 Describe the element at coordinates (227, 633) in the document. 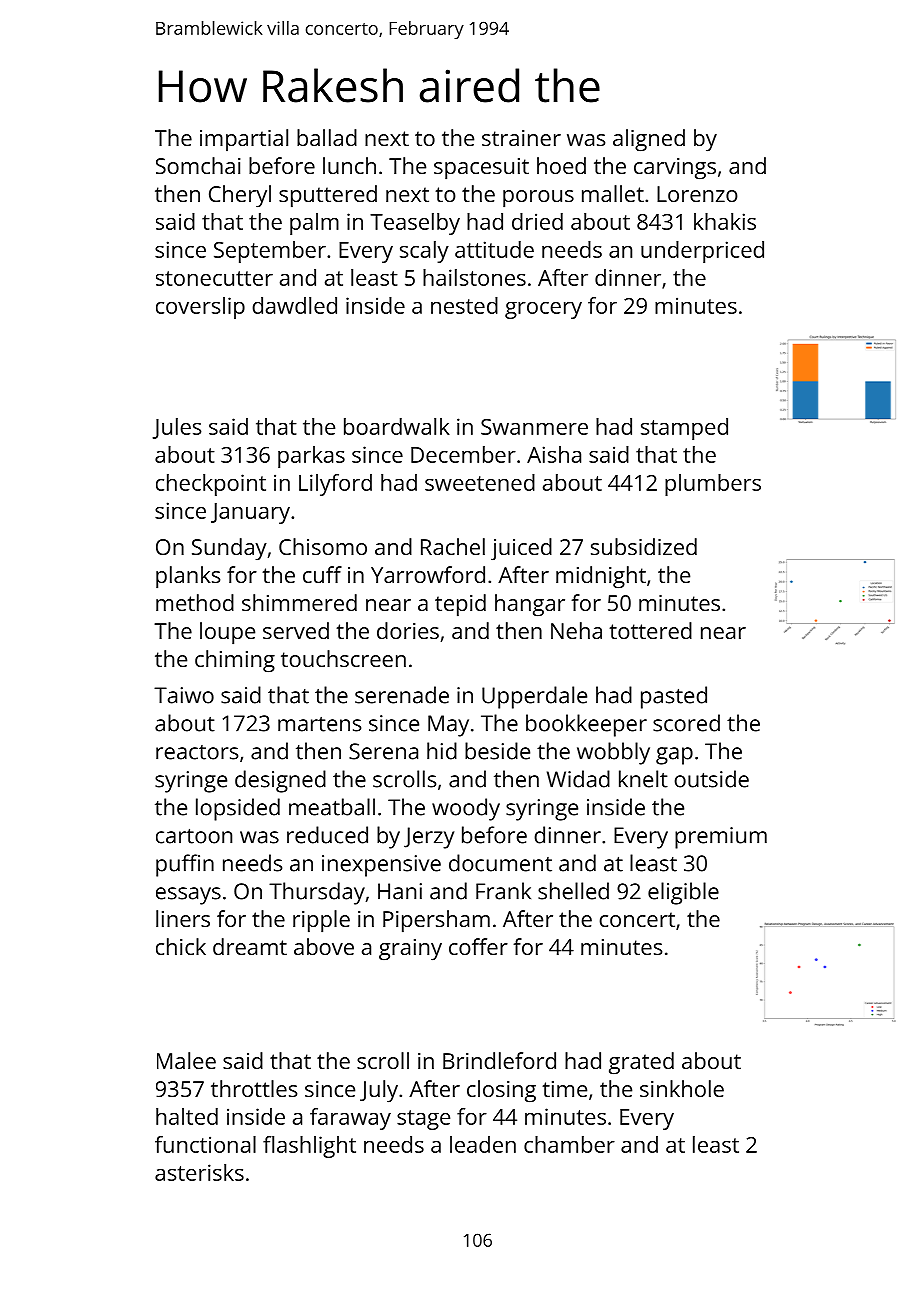

I see `loupe` at that location.
